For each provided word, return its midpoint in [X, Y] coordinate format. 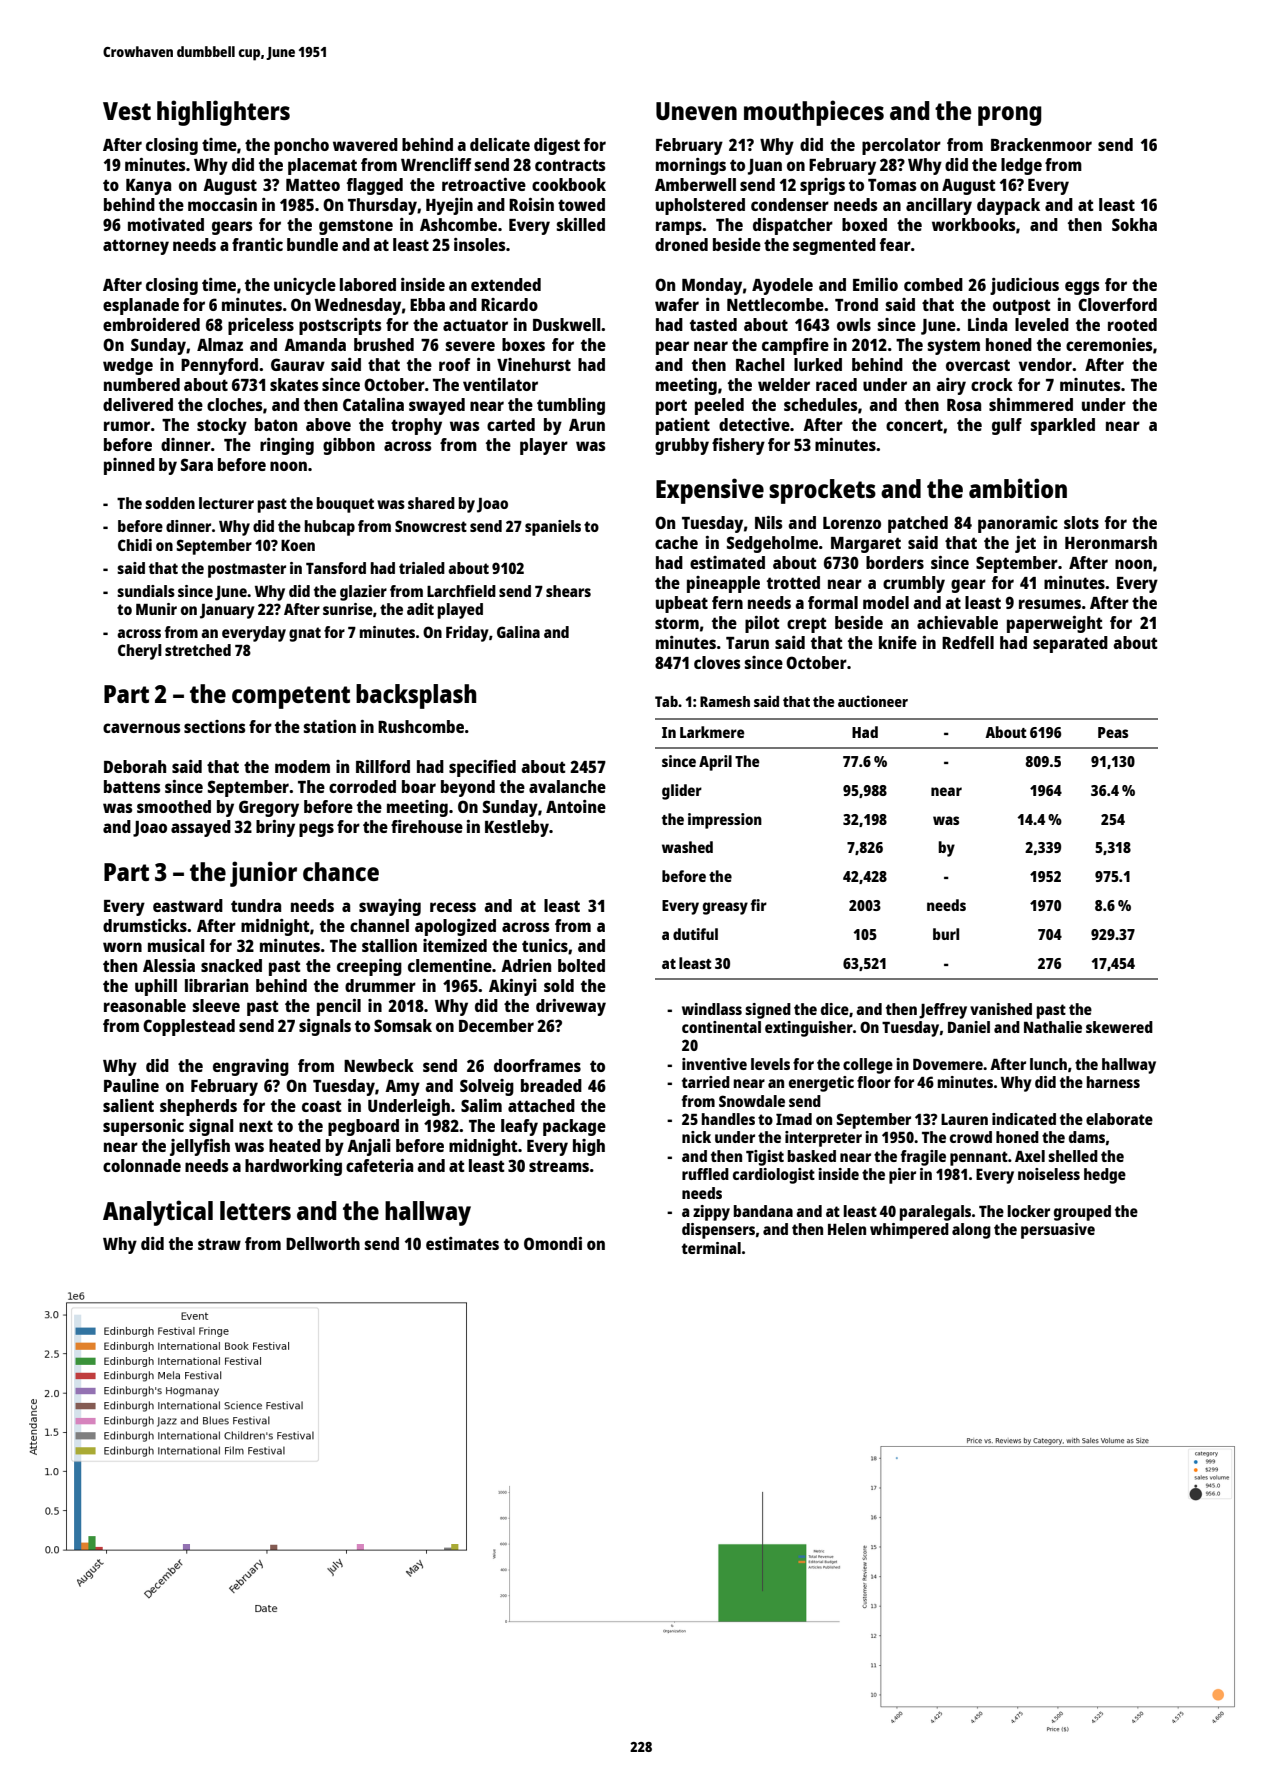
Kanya [148, 187]
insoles [479, 244]
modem [302, 766]
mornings [691, 166]
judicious [1024, 286]
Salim [481, 1105]
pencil [339, 1007]
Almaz [220, 344]
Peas [1113, 732]
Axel [1030, 1156]
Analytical [158, 1213]
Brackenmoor [1041, 144]
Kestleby [517, 828]
